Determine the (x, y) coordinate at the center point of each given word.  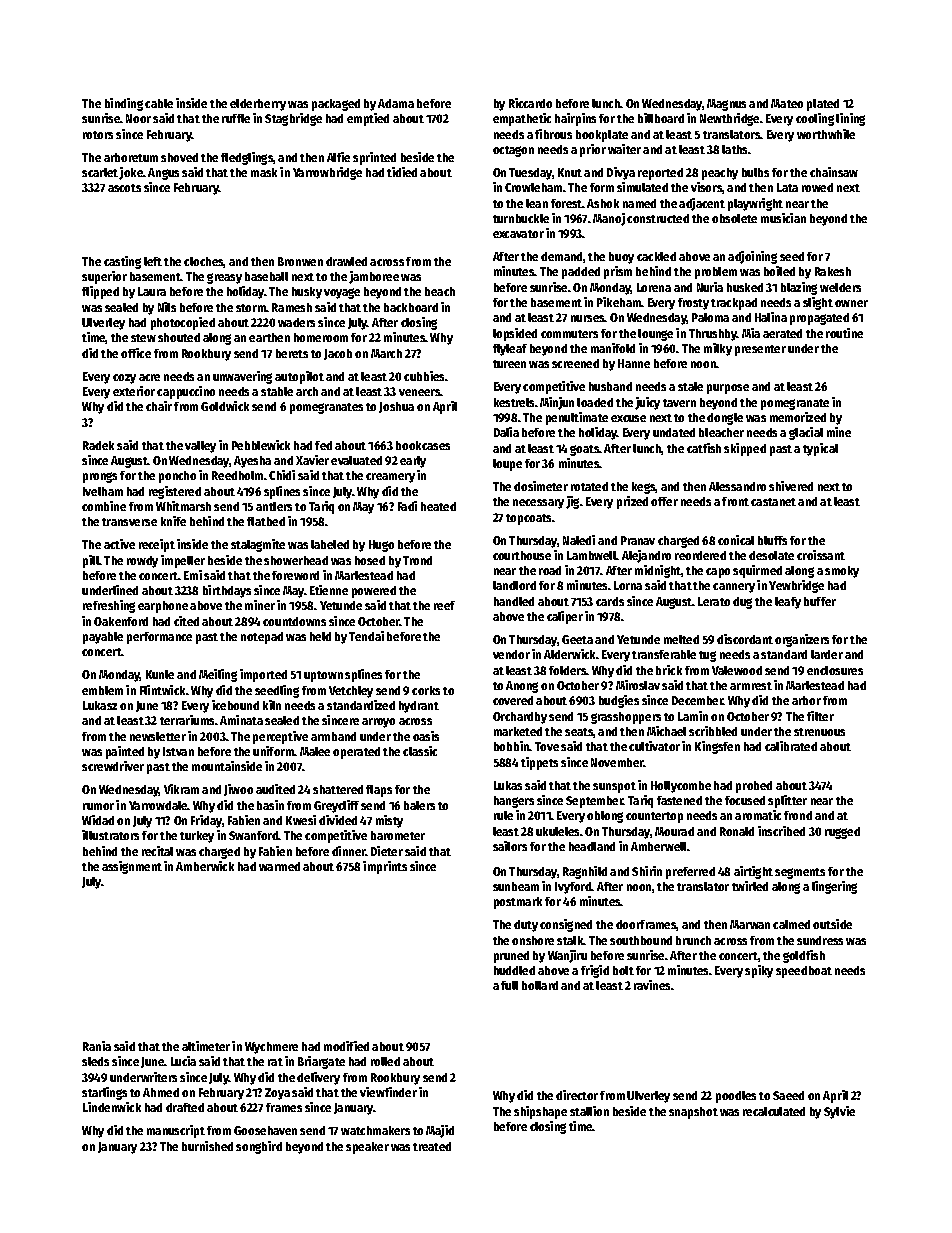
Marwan (750, 924)
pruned (511, 957)
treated (432, 1146)
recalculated (774, 1111)
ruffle (236, 118)
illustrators (110, 835)
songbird (259, 1147)
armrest (751, 686)
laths (735, 149)
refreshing (109, 606)
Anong (522, 687)
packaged (336, 105)
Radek (98, 445)
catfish (704, 448)
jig (572, 502)
